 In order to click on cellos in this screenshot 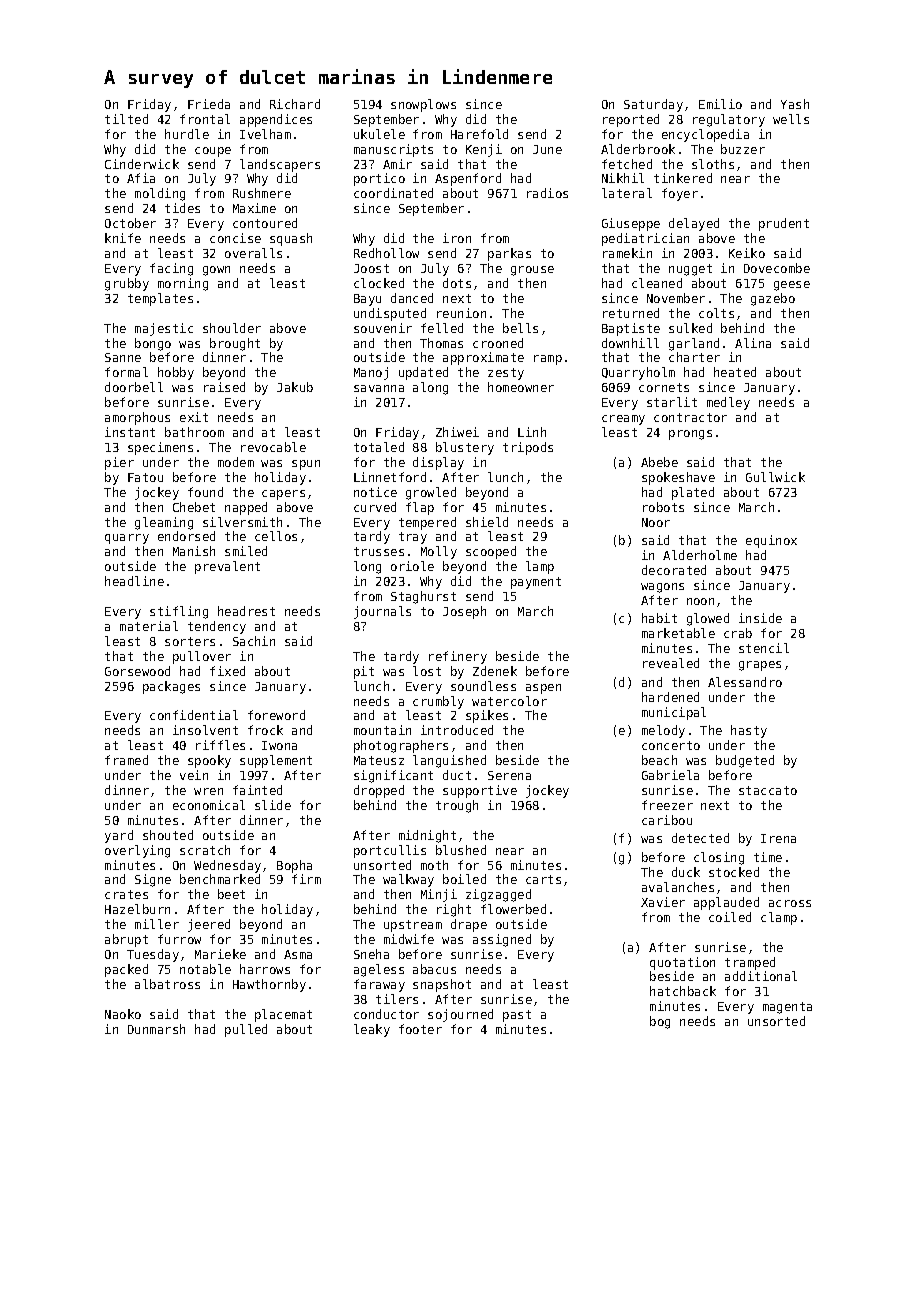, I will do `click(276, 536)`.
